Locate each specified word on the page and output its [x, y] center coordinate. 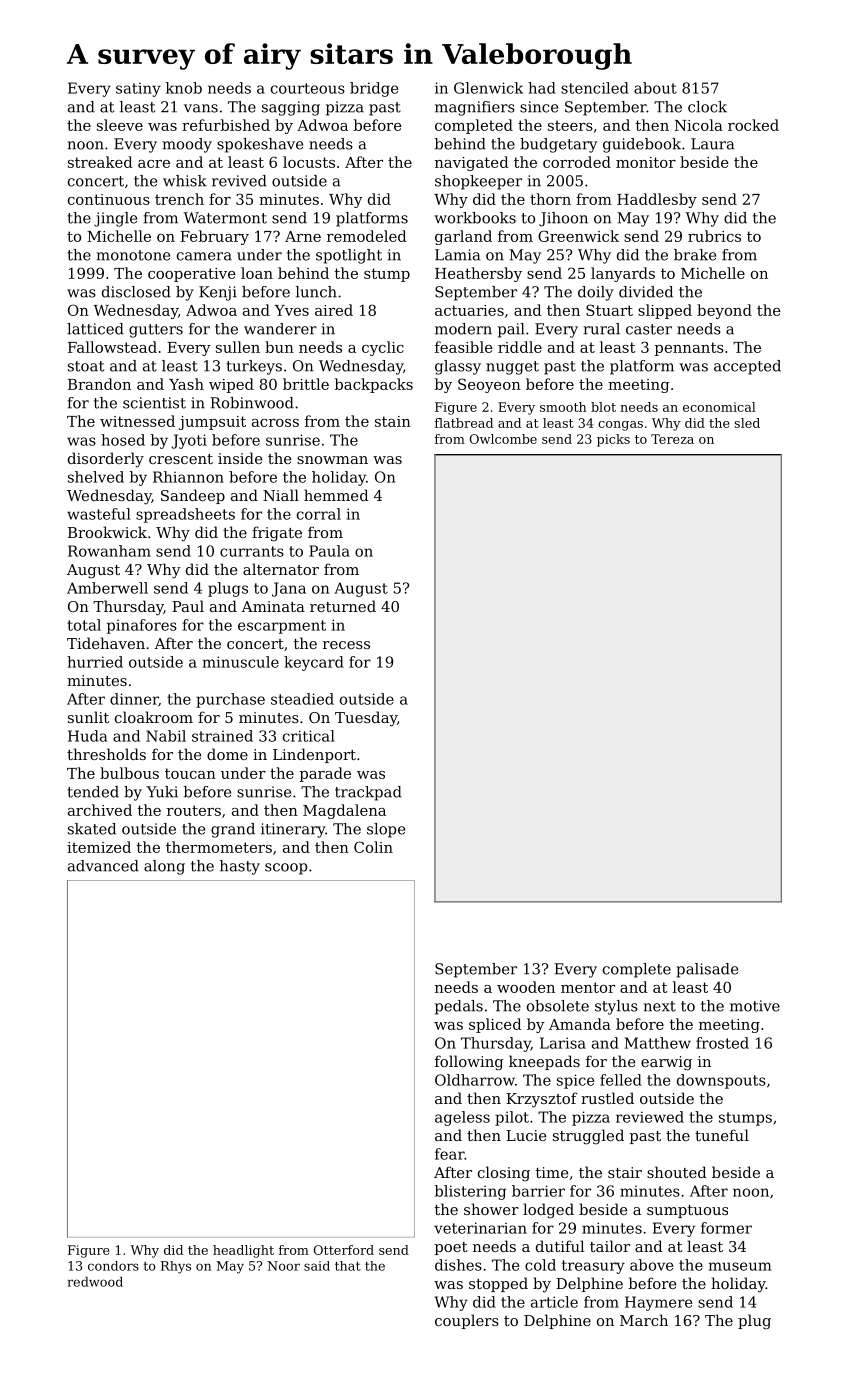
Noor [283, 1266]
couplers [467, 1321]
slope [386, 830]
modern [463, 329]
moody [187, 145]
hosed [123, 440]
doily [596, 293]
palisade [707, 970]
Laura [712, 144]
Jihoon [563, 219]
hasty [240, 867]
